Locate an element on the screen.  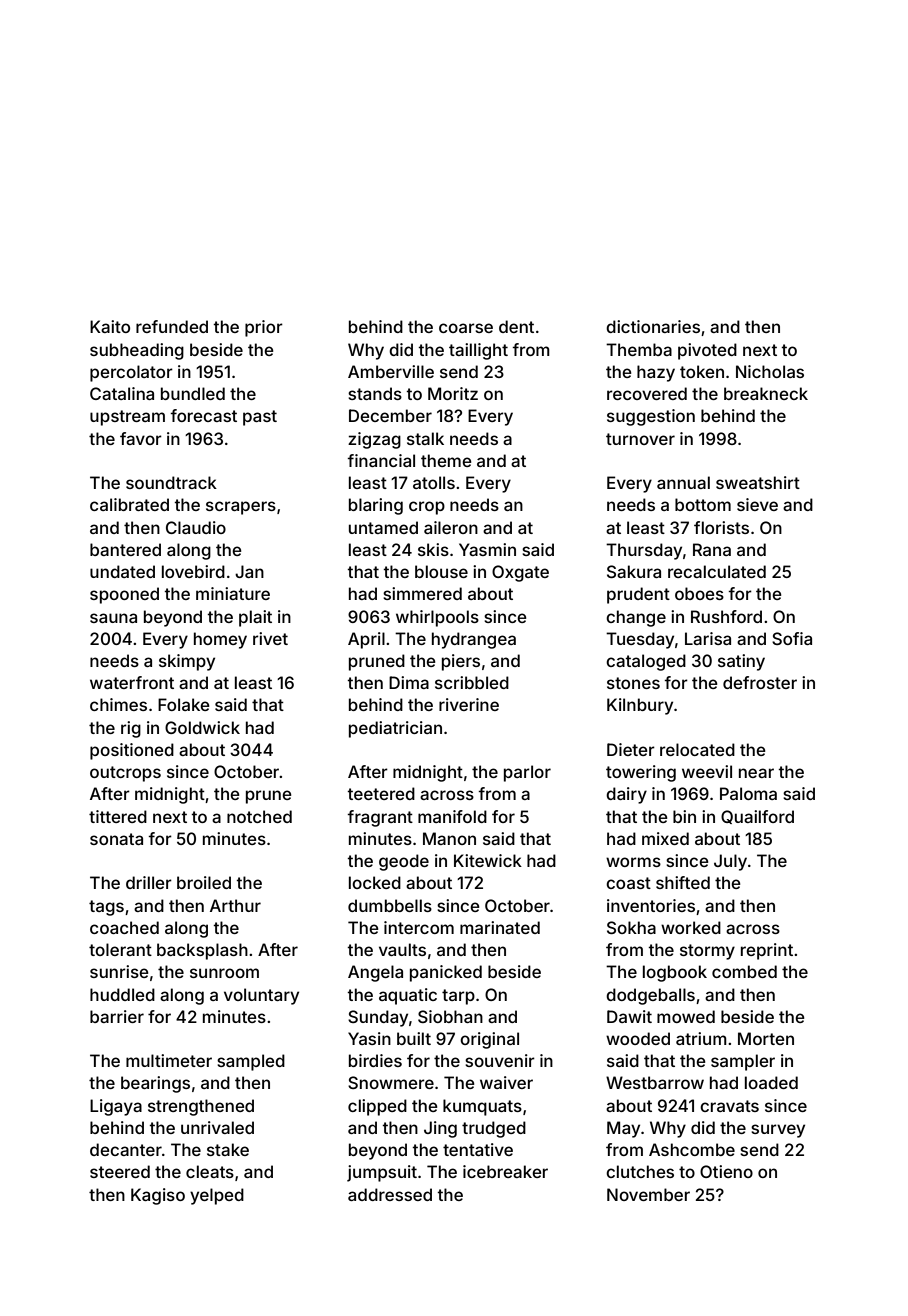
Kagiso is located at coordinates (158, 1196).
